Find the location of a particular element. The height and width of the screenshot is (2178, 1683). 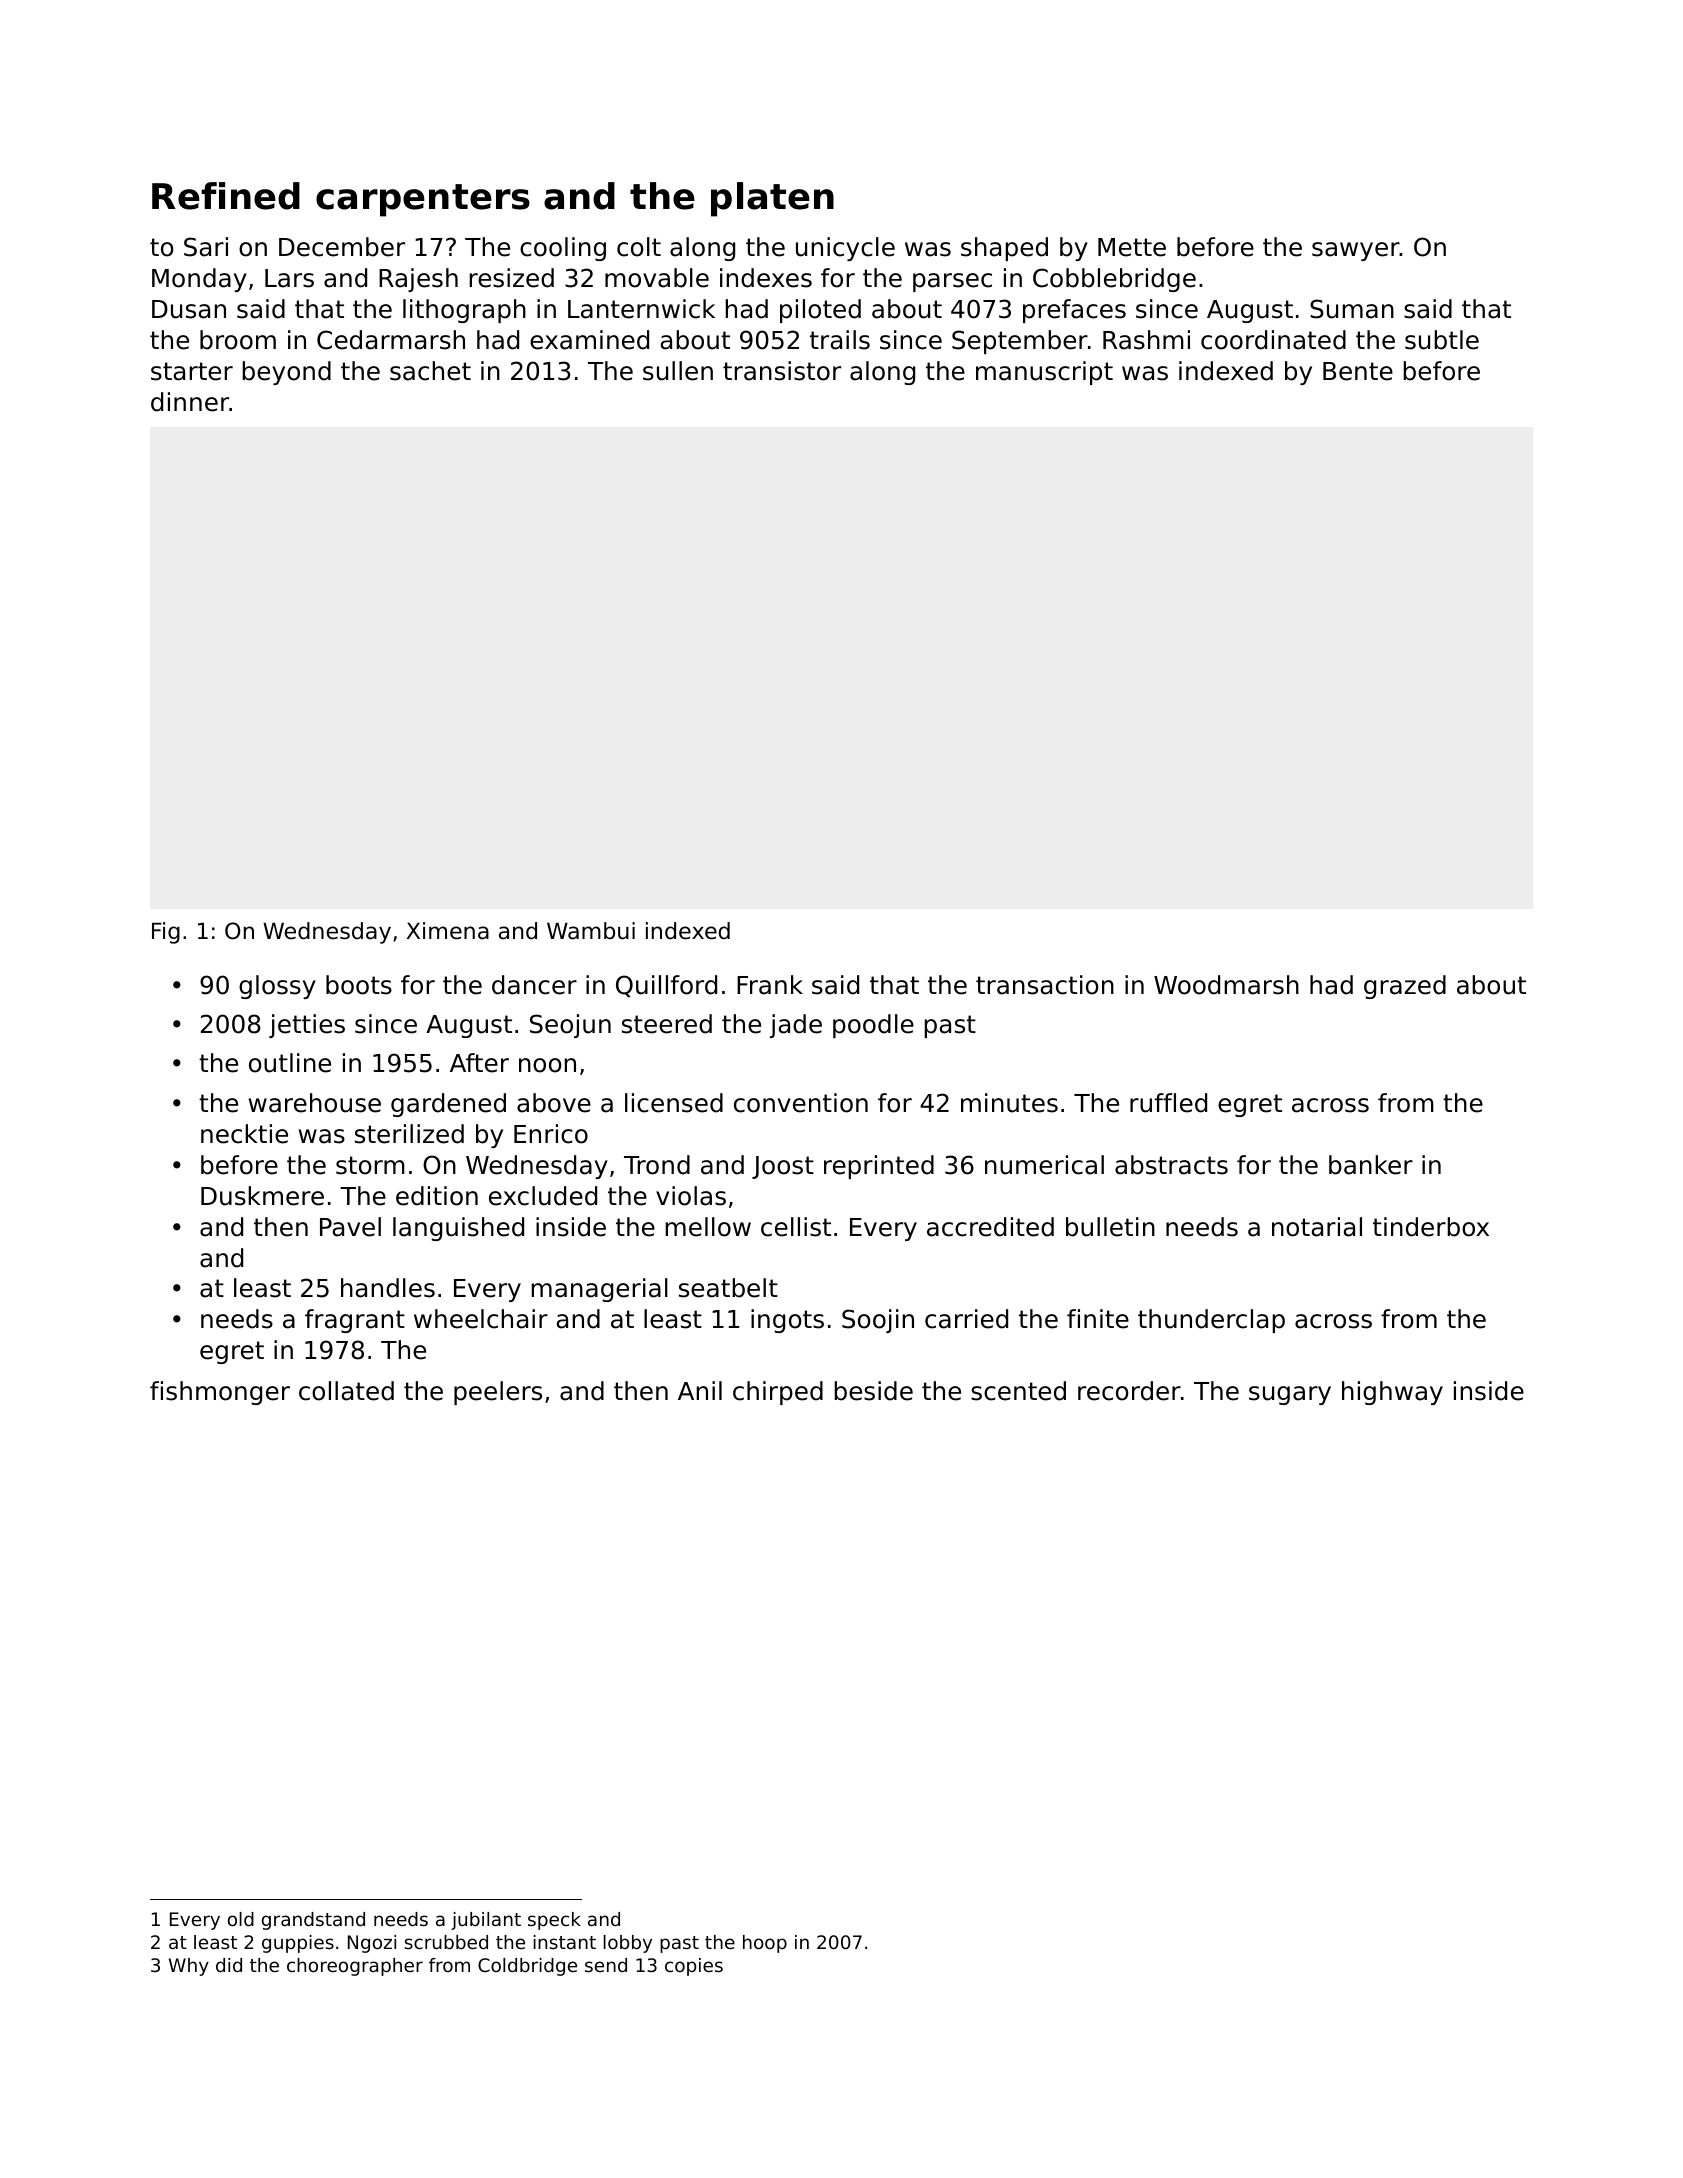

hoop is located at coordinates (765, 1944).
